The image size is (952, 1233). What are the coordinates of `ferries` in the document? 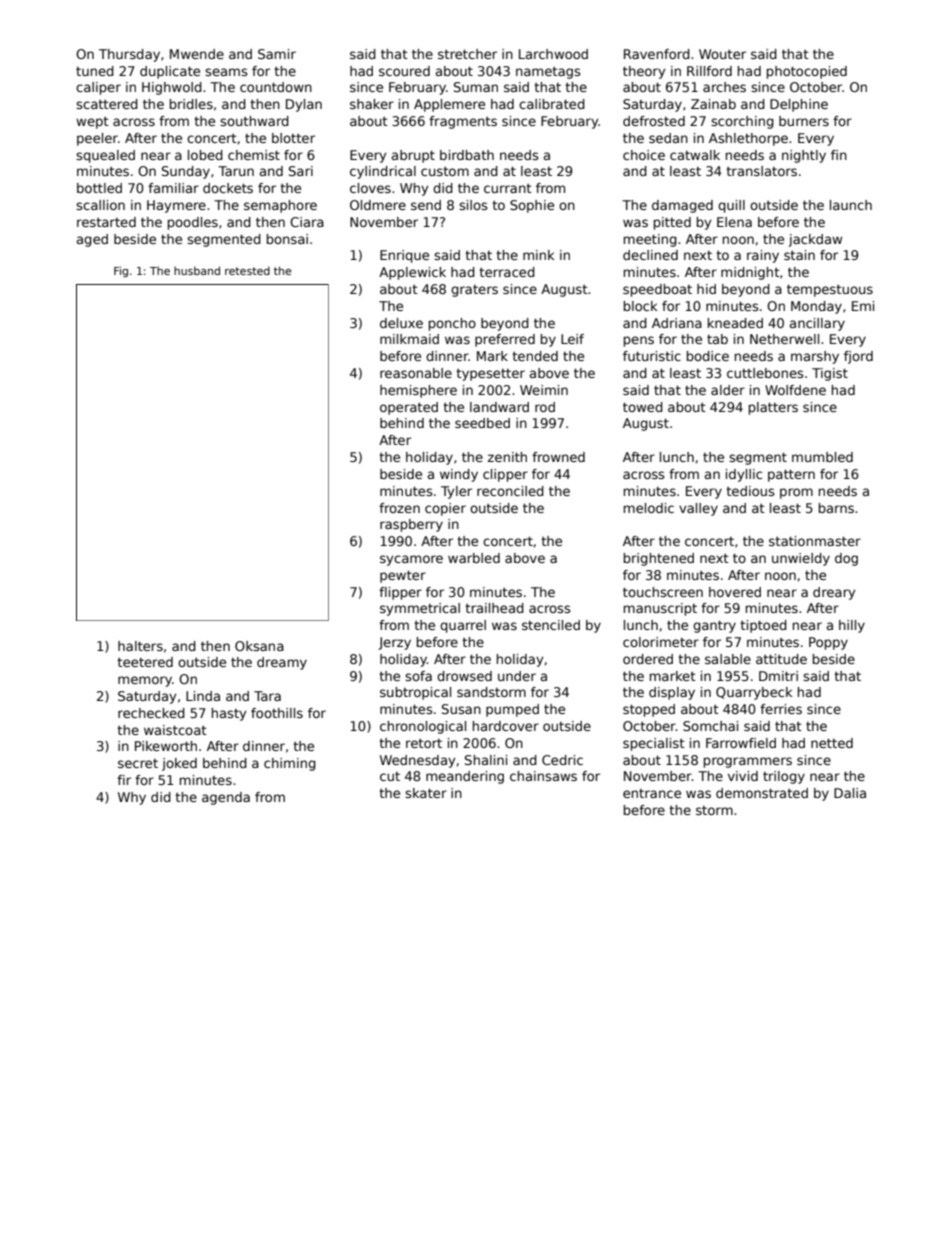 It's located at (781, 709).
